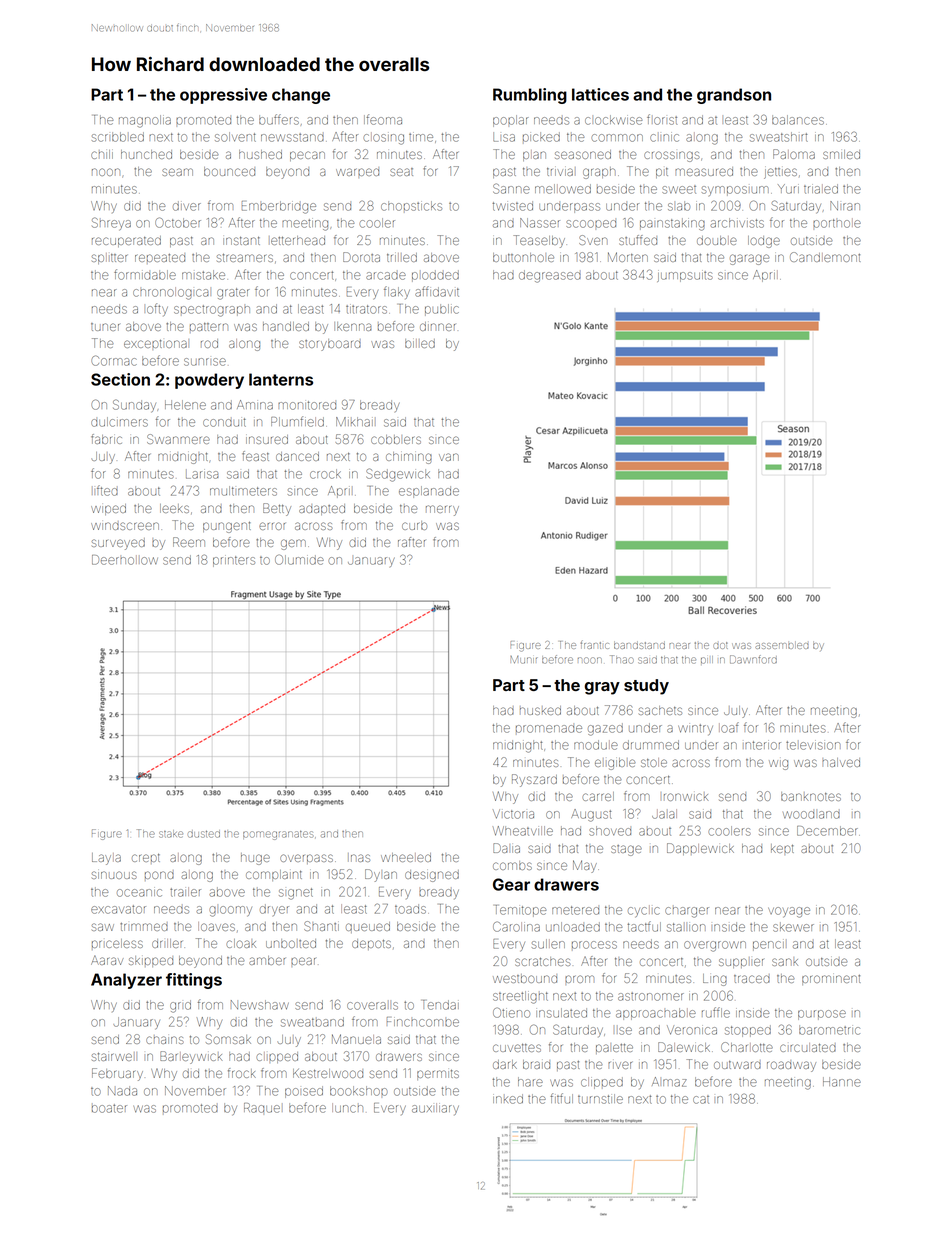 This screenshot has height=1233, width=952. Describe the element at coordinates (262, 1108) in the screenshot. I see `Raquel` at that location.
